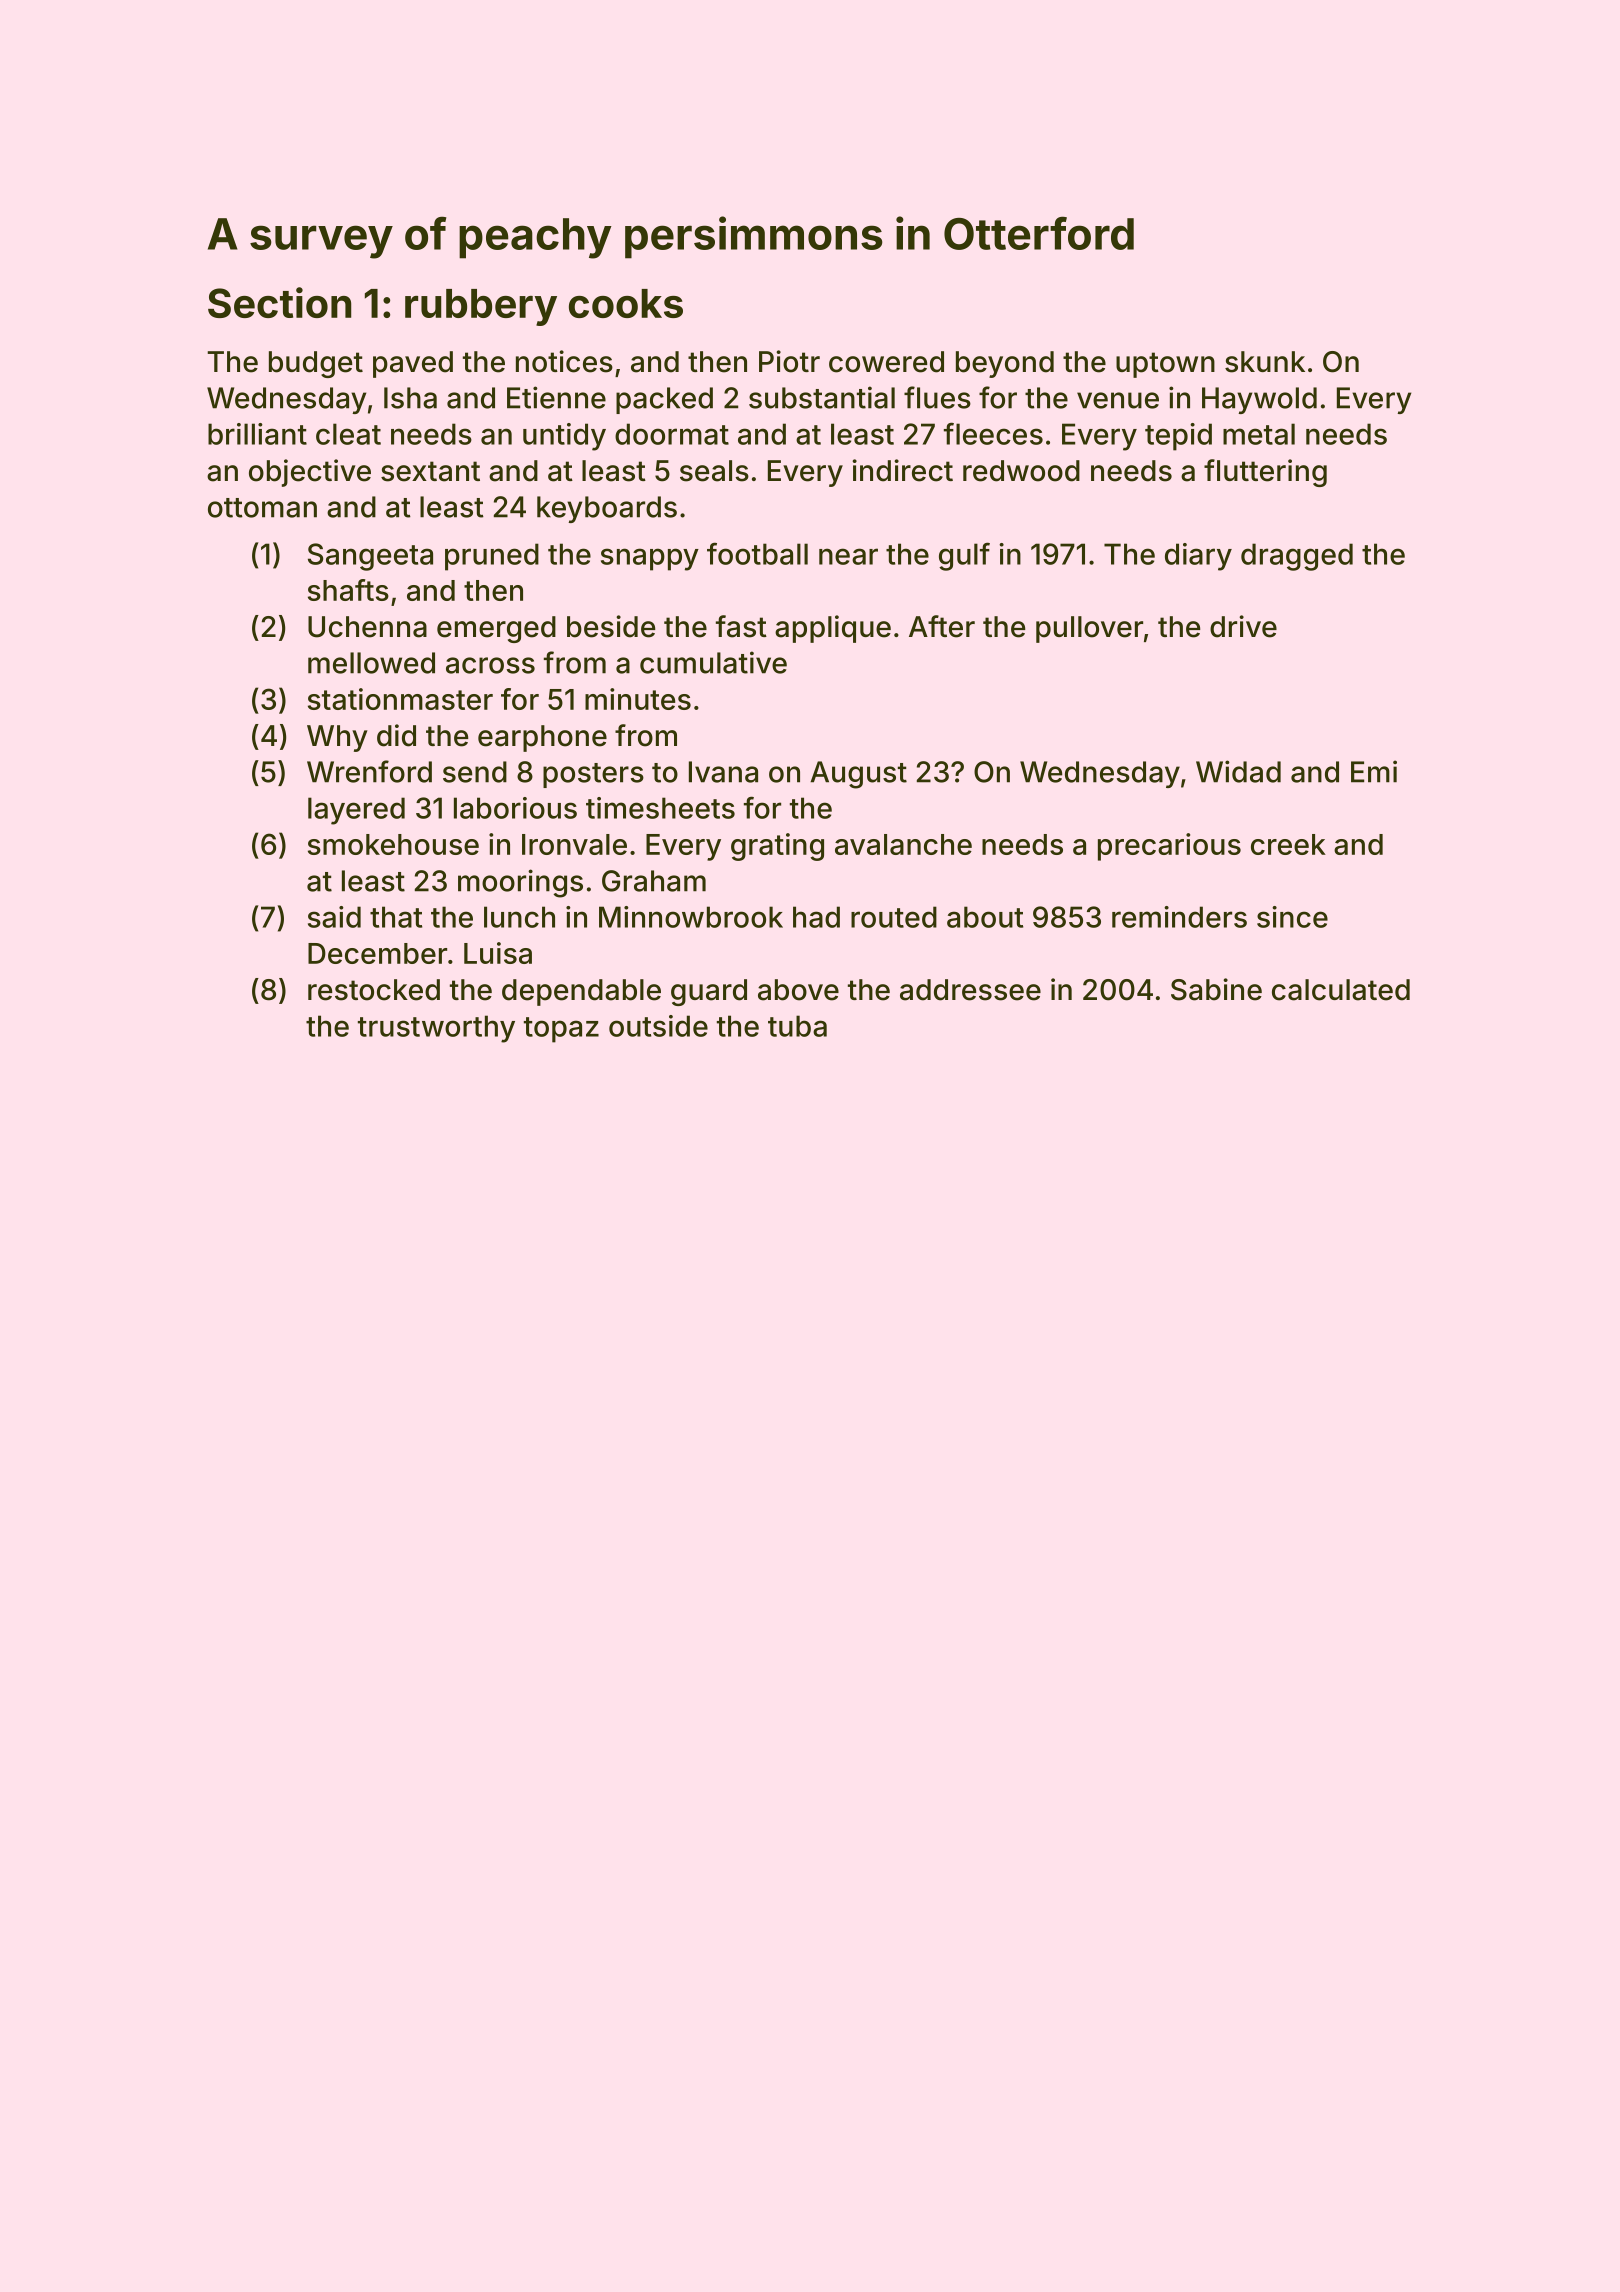  Describe the element at coordinates (1238, 771) in the screenshot. I see `Widad` at that location.
